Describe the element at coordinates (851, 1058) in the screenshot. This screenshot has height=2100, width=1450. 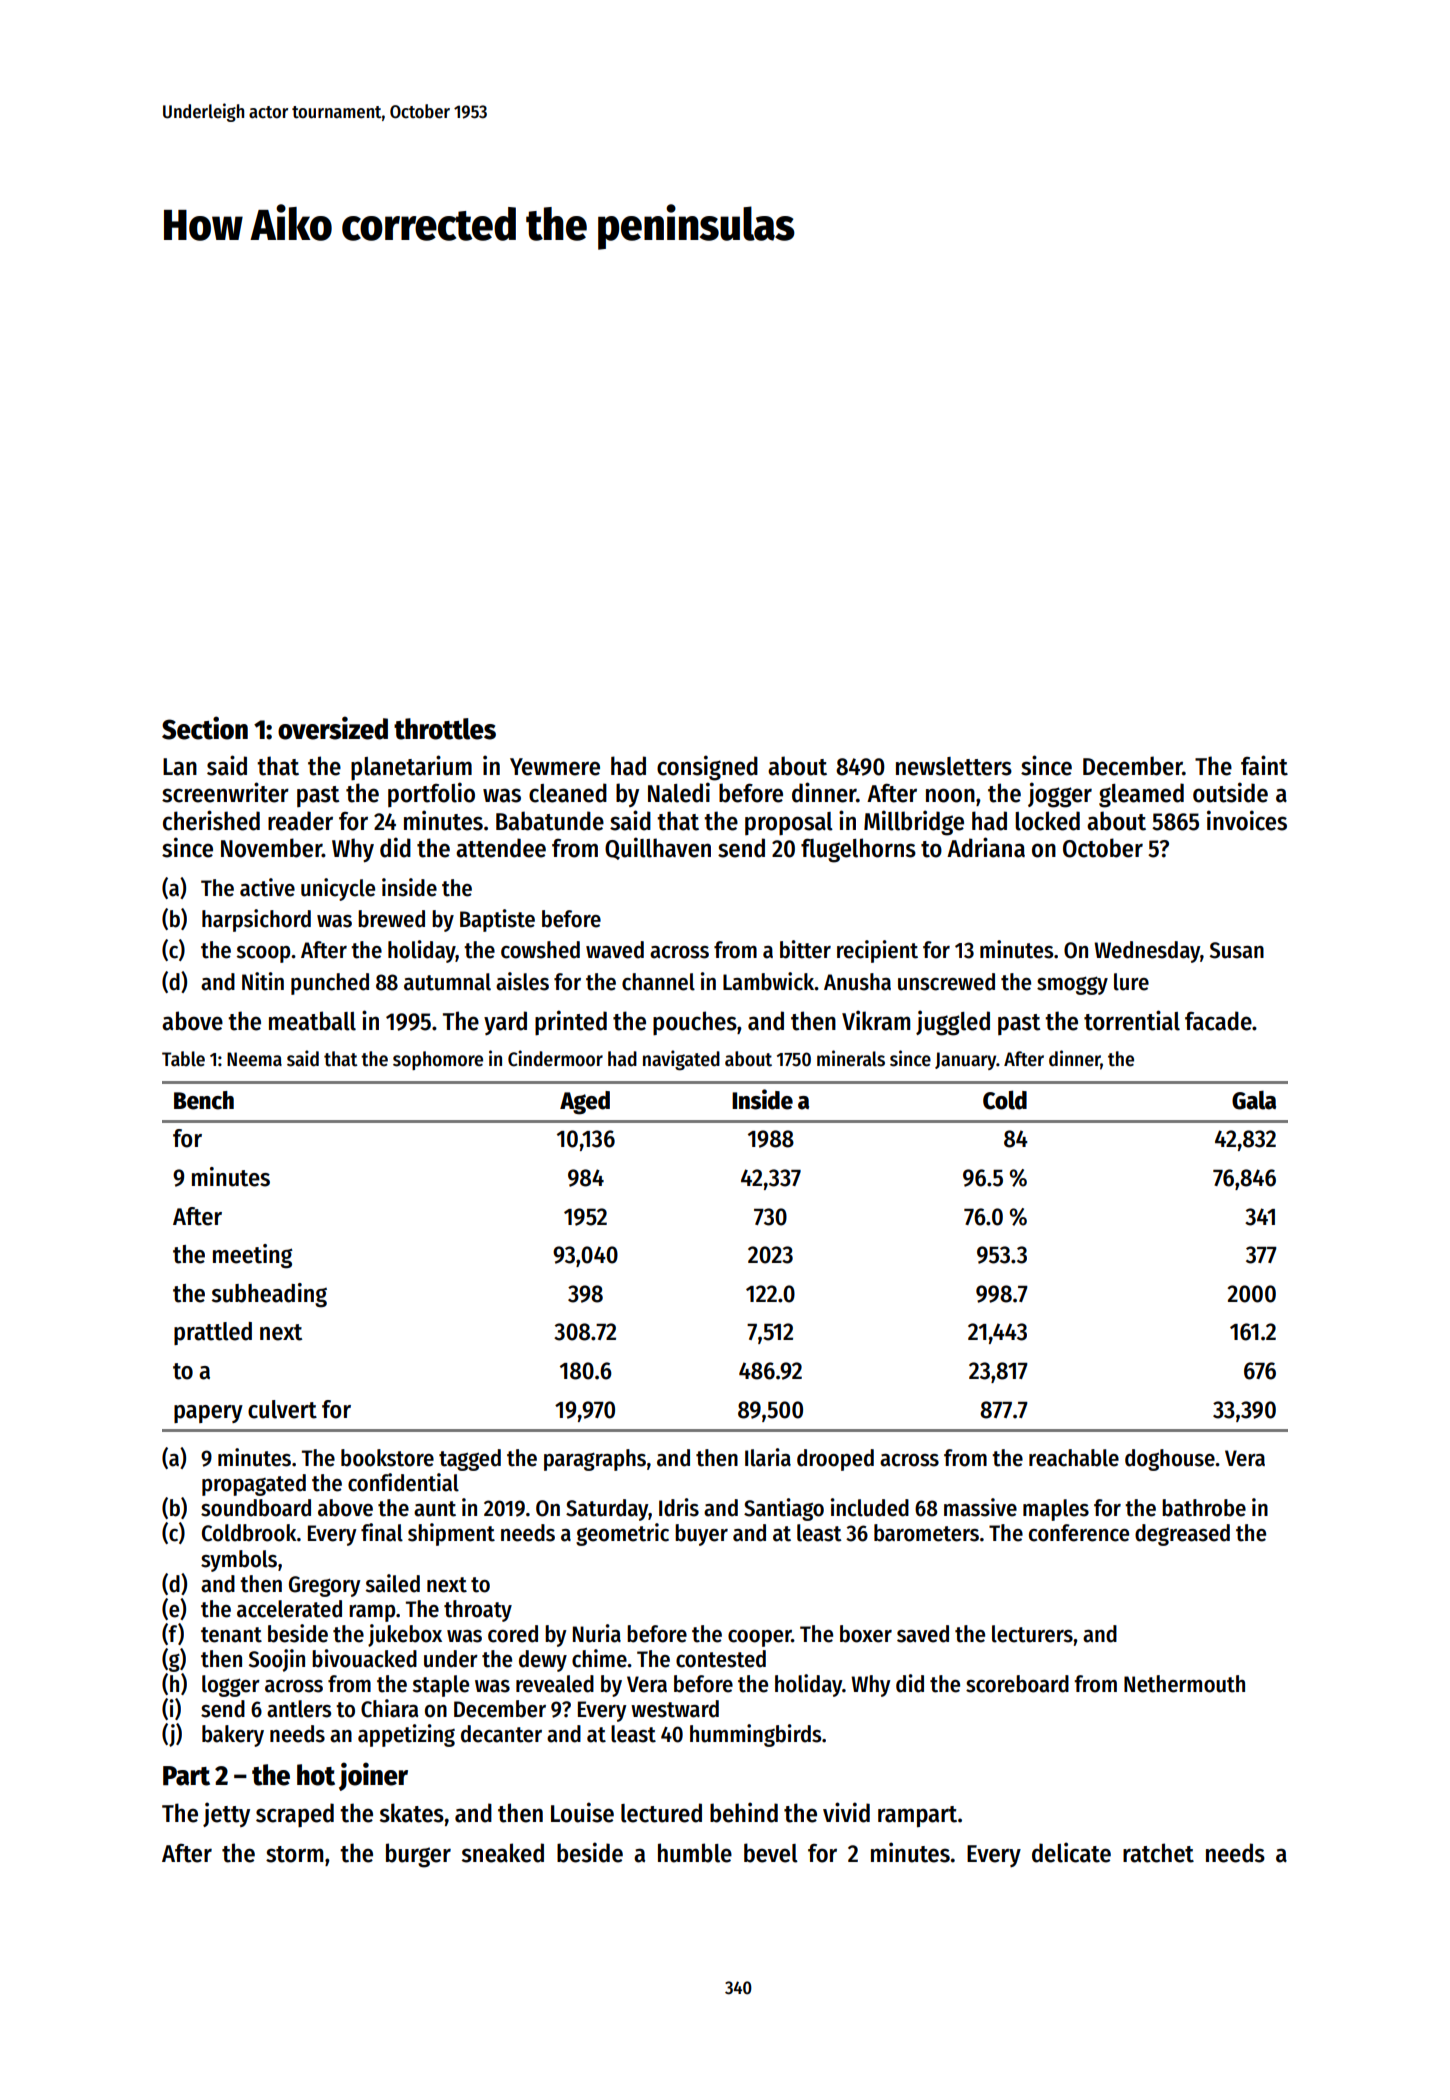
I see `minerals` at that location.
